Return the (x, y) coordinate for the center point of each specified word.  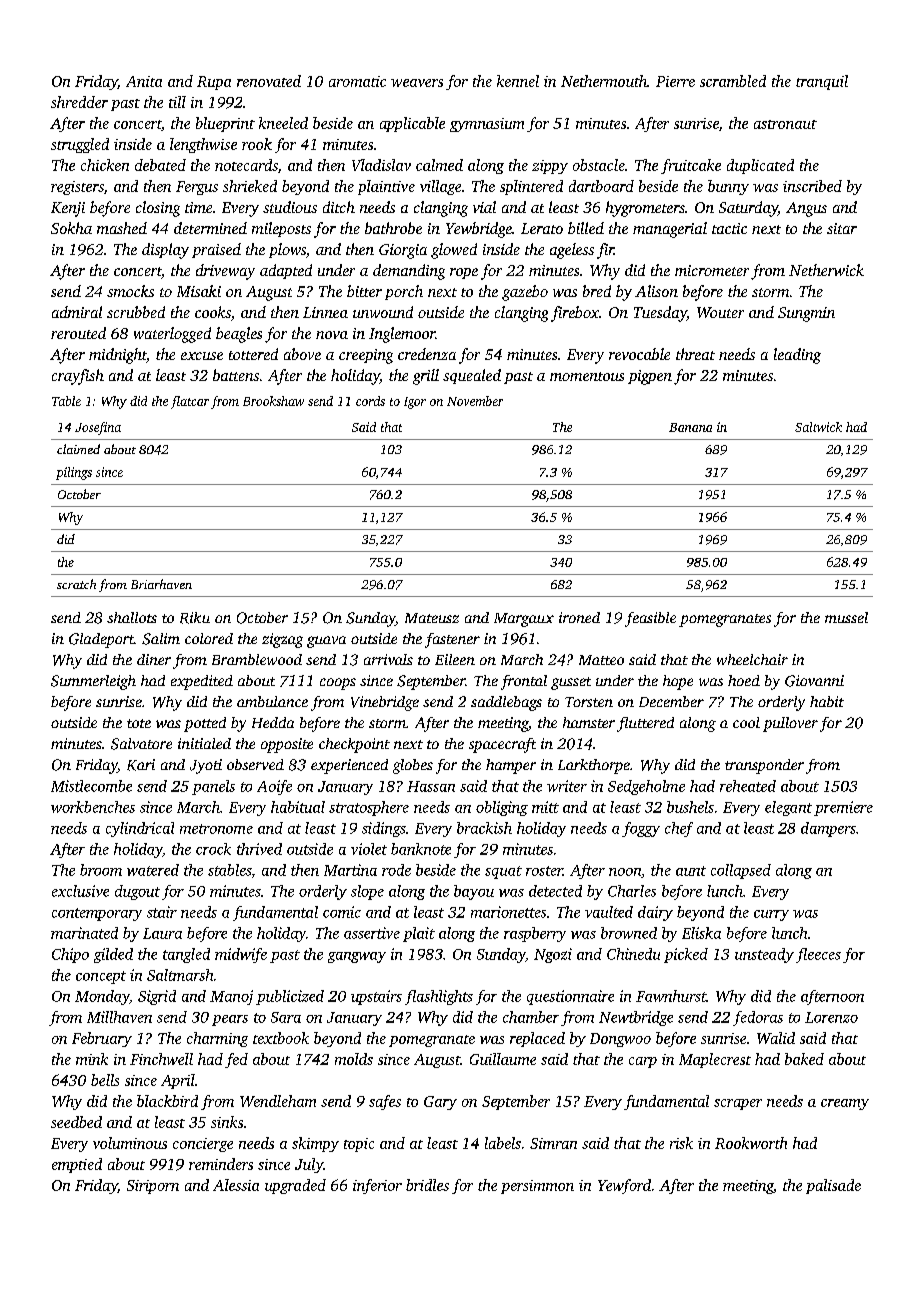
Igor (415, 403)
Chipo (70, 955)
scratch (76, 584)
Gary (440, 1103)
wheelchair (752, 659)
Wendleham (278, 1101)
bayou (474, 892)
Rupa (214, 83)
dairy (655, 913)
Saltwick (818, 427)
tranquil (822, 82)
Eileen (455, 659)
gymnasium (487, 125)
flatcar (190, 402)
